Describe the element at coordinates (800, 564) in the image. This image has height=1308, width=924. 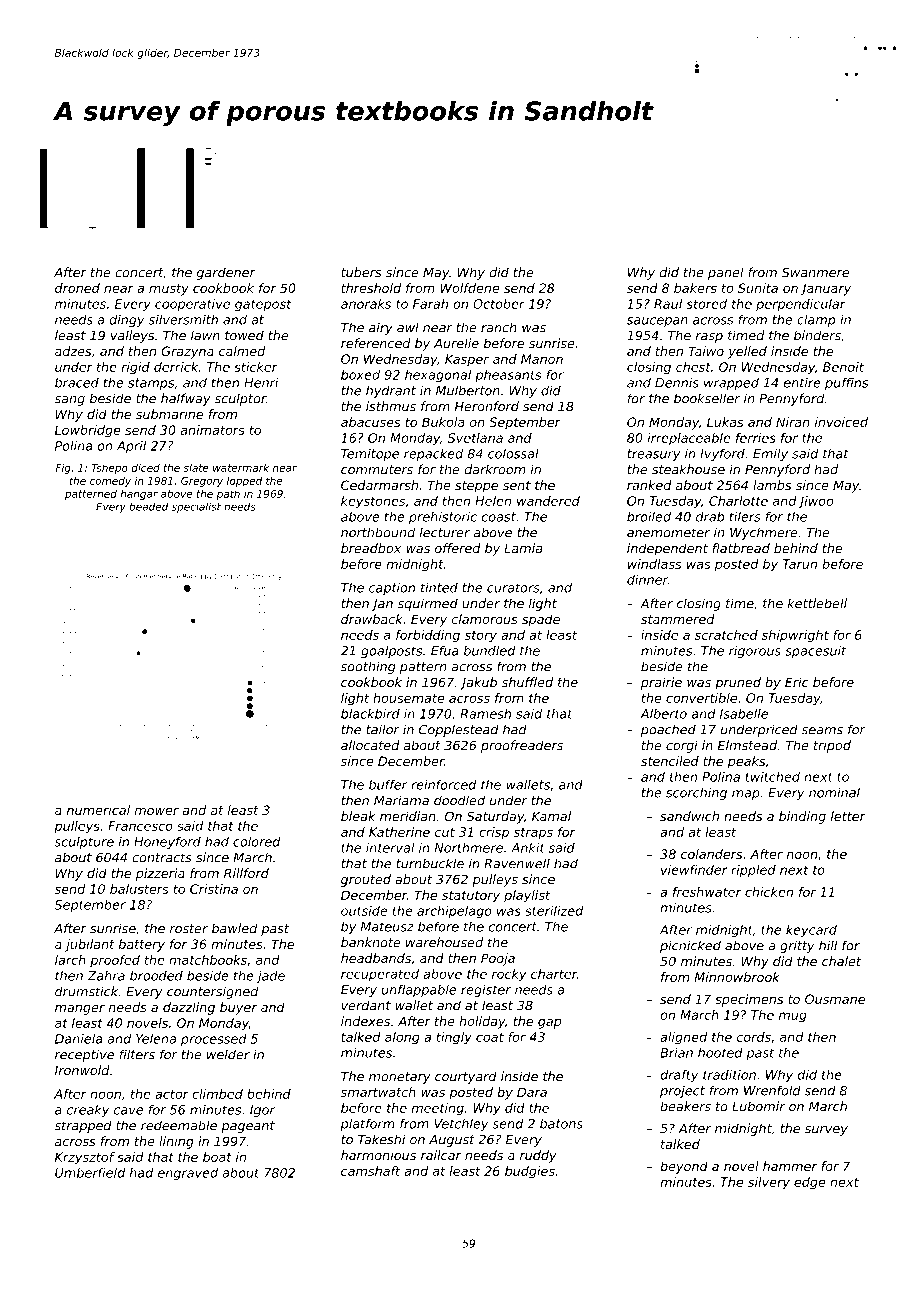
I see `Tarun` at that location.
